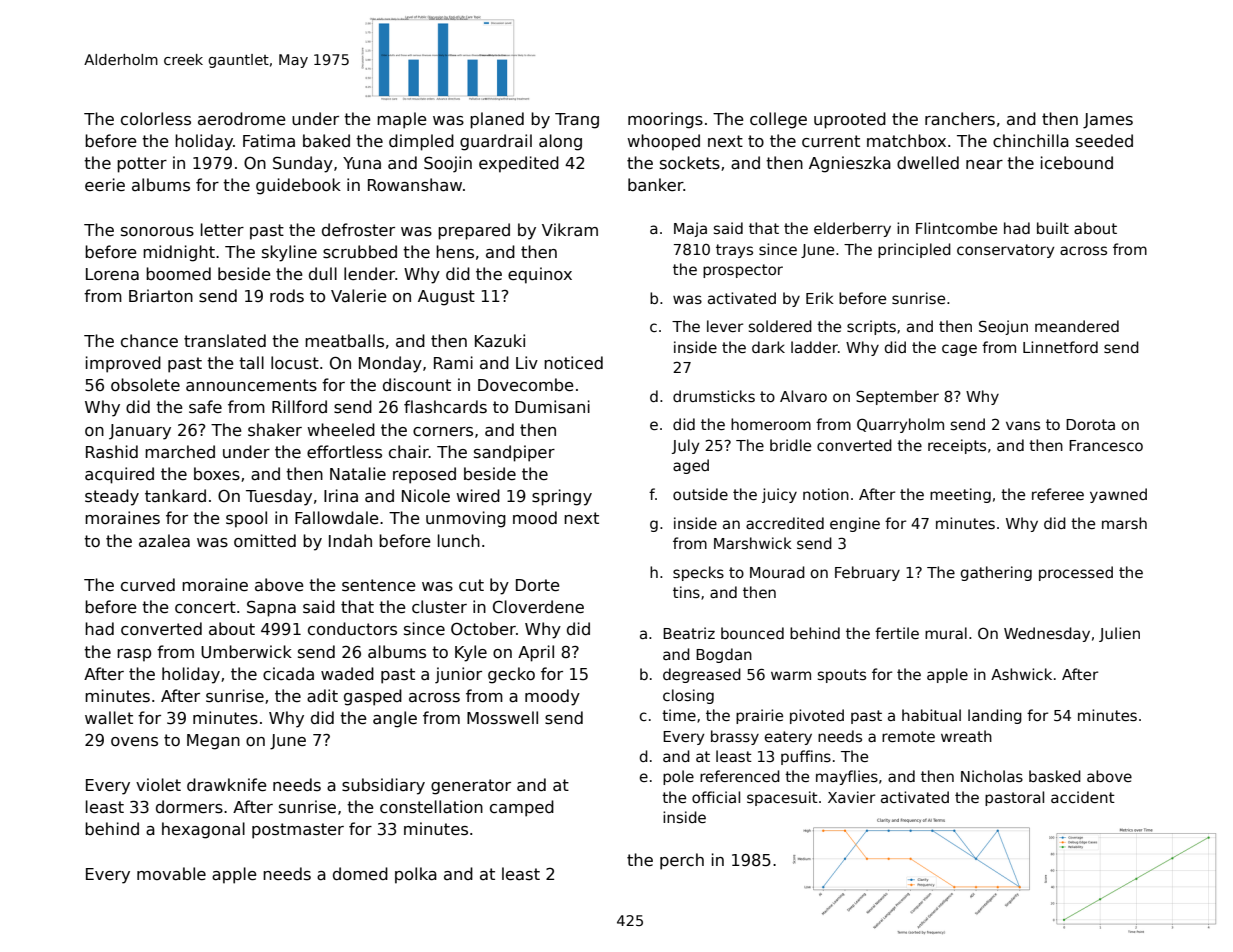 This screenshot has height=952, width=1233. I want to click on colorless, so click(156, 119).
